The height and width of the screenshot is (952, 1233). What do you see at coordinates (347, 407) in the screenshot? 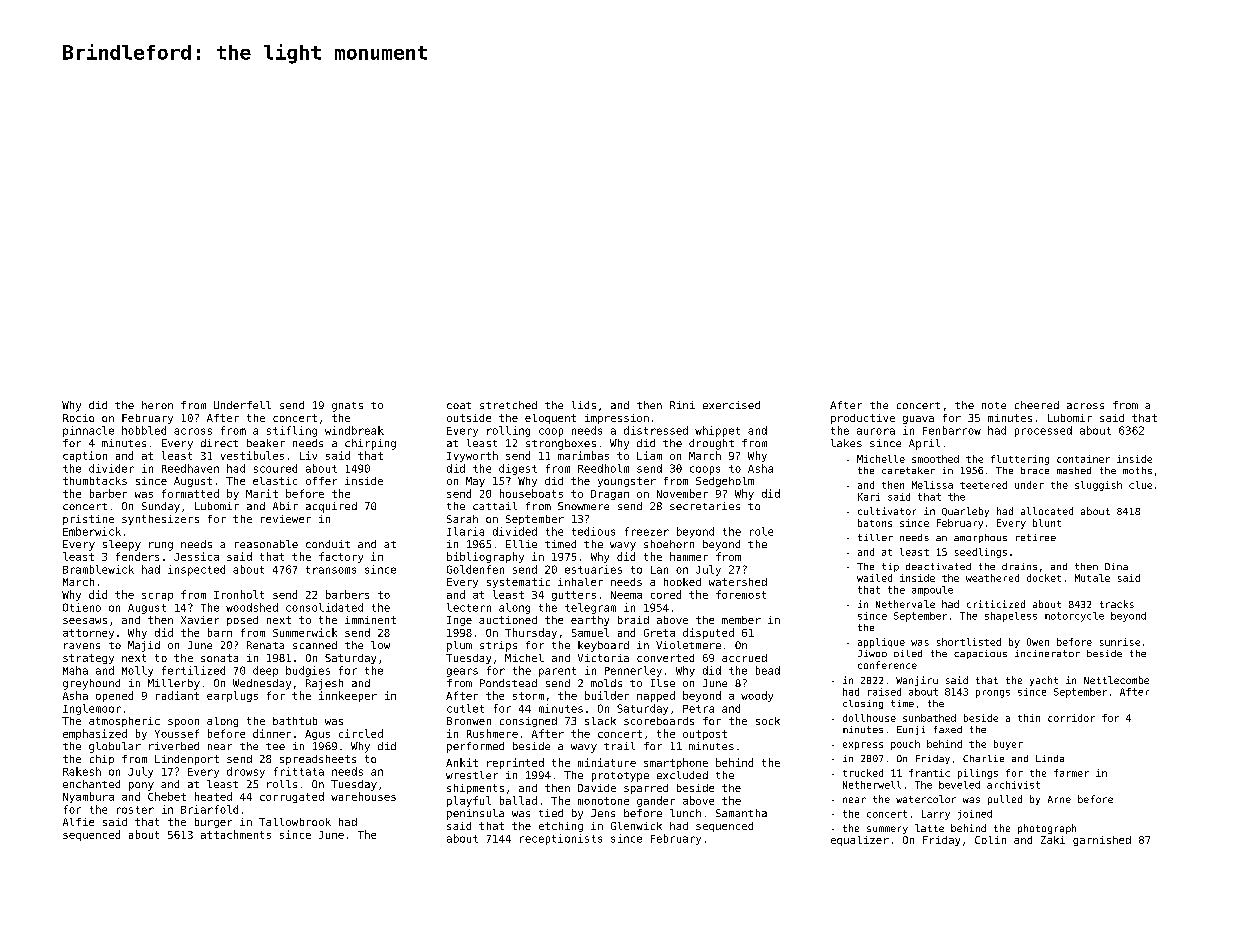
I see `gnats` at bounding box center [347, 407].
